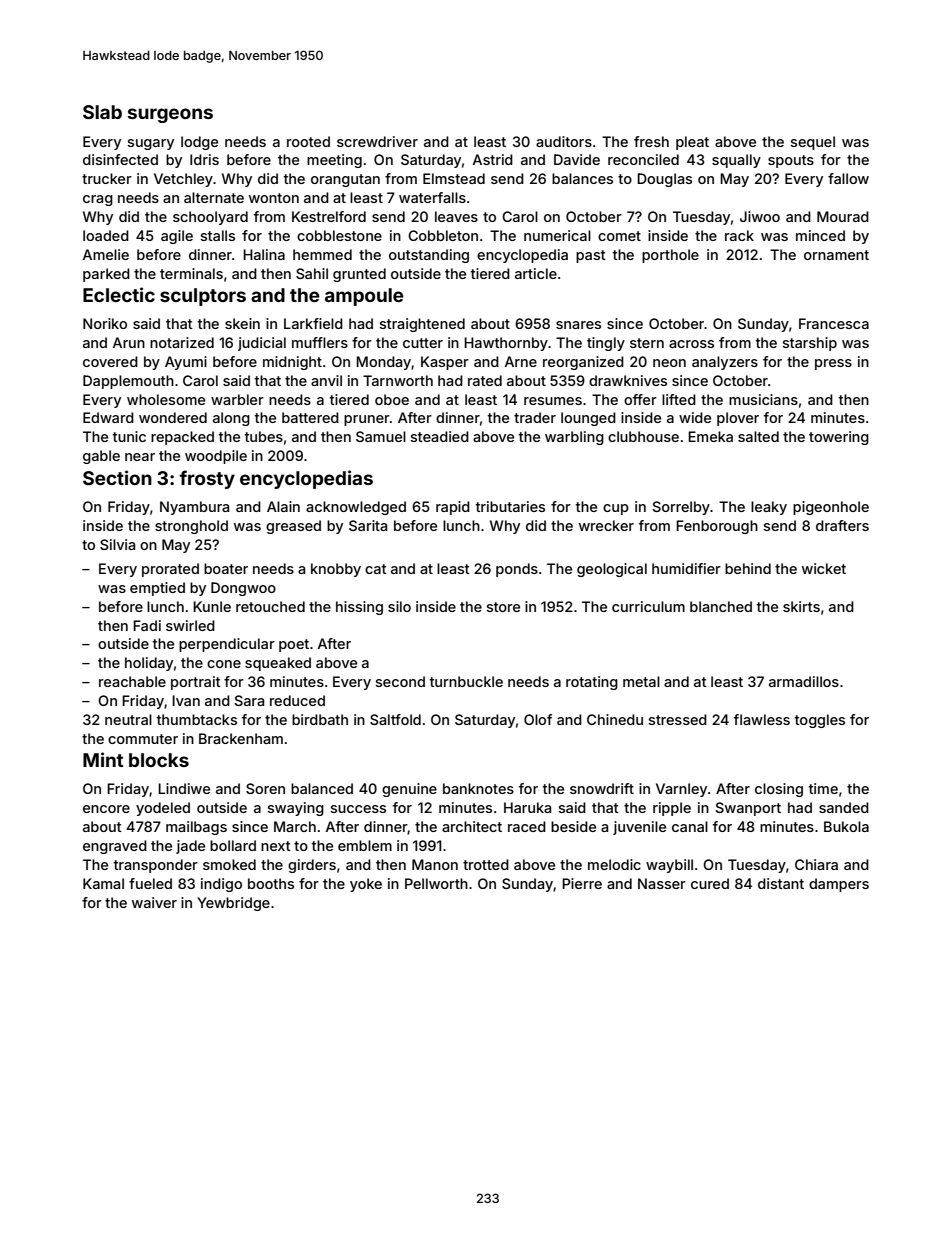 Image resolution: width=952 pixels, height=1233 pixels. I want to click on article, so click(536, 273).
